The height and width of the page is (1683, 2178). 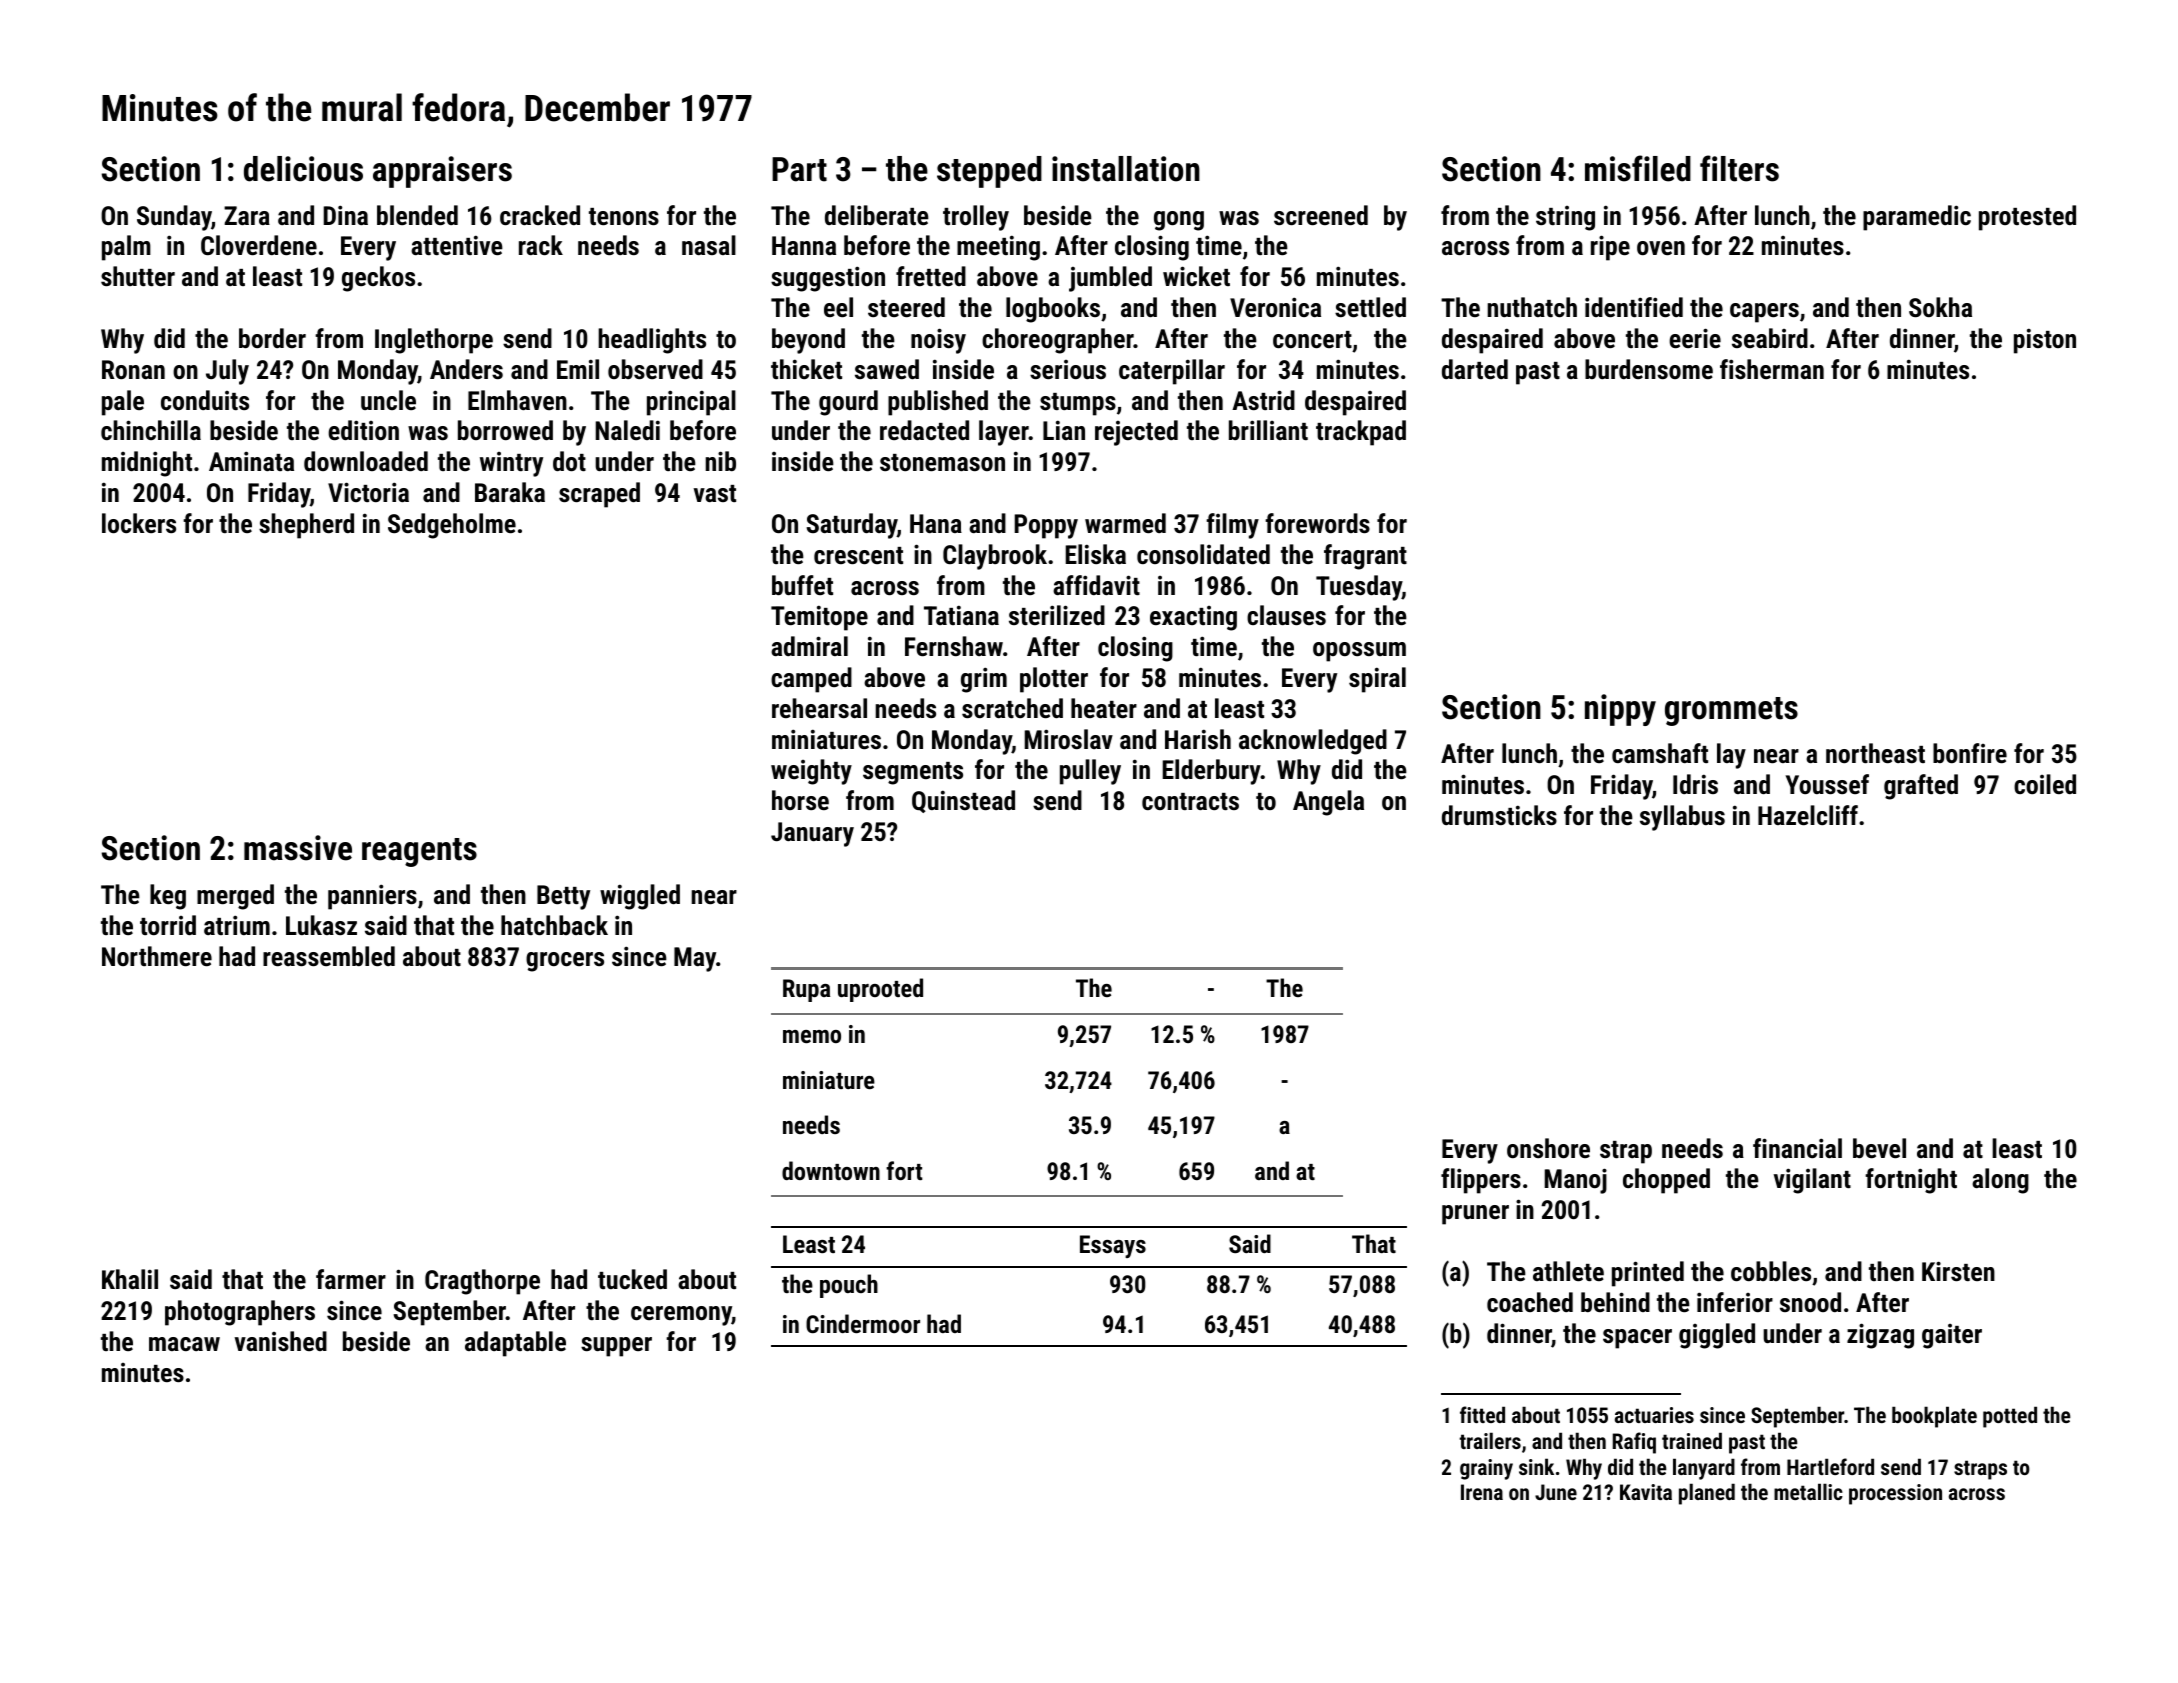 I want to click on Cragthorpe, so click(x=482, y=1282).
